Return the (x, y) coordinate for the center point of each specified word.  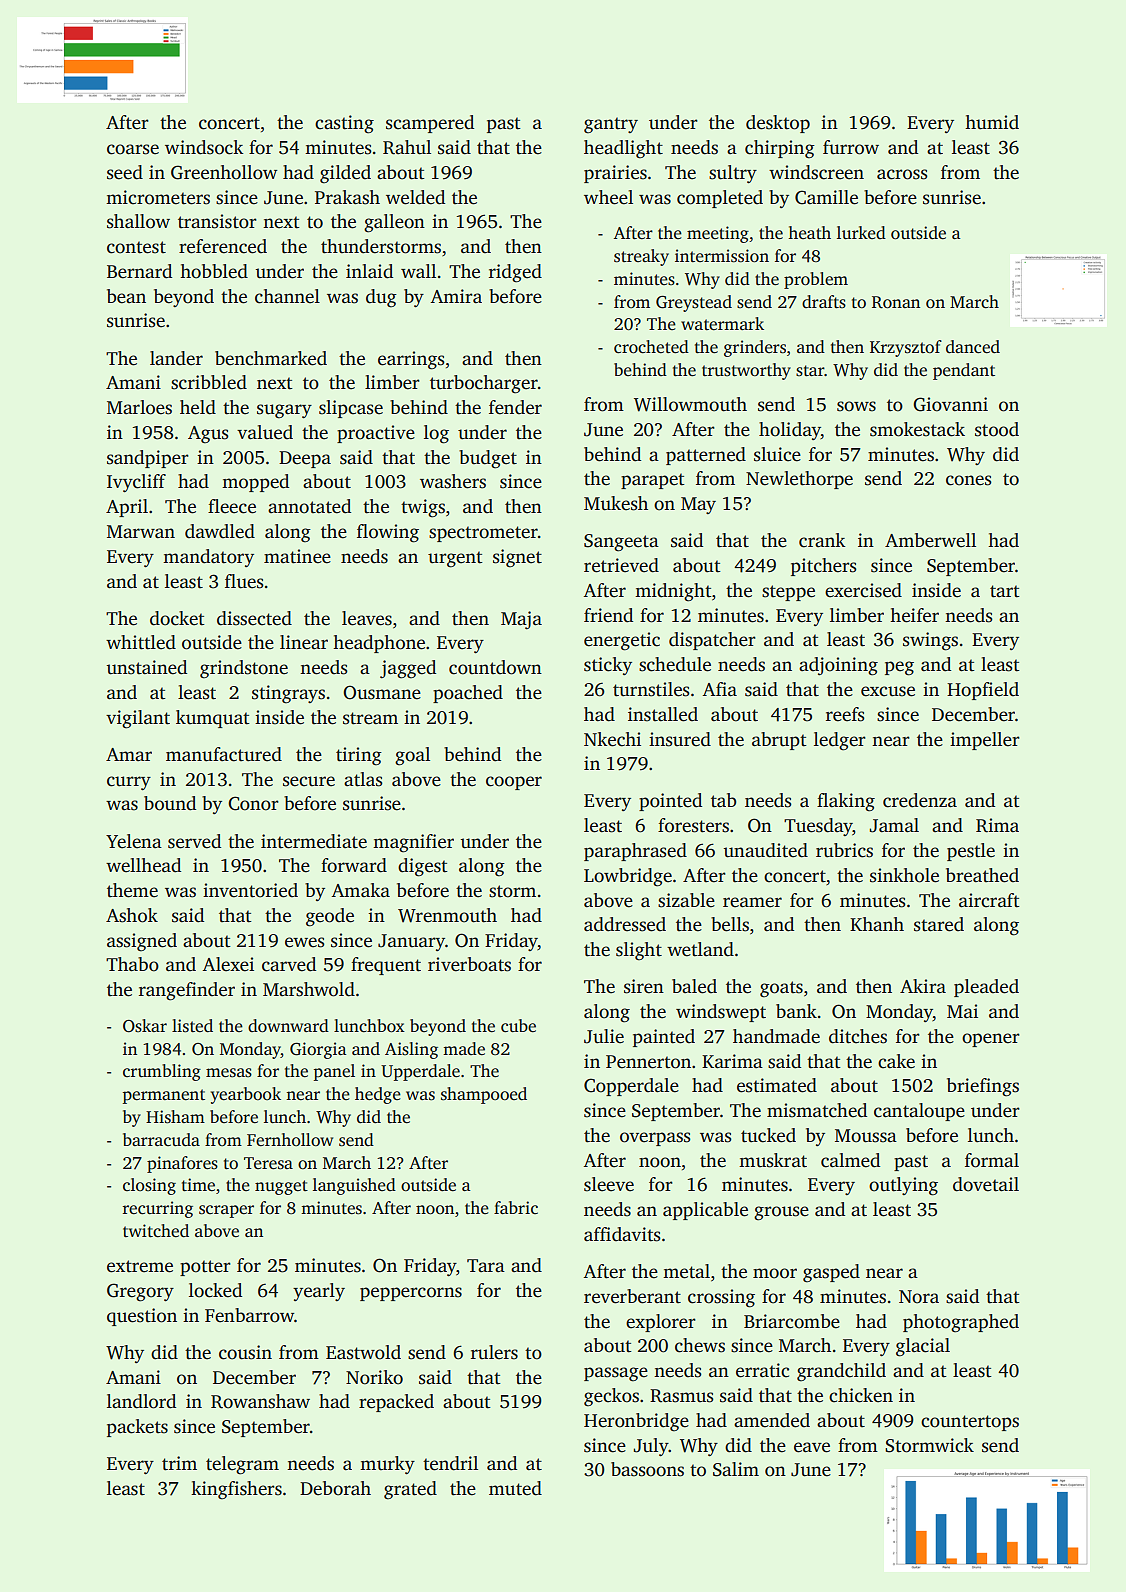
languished (354, 1186)
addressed (625, 924)
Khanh (877, 924)
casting (344, 124)
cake (896, 1061)
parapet (653, 481)
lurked (861, 233)
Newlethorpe (799, 480)
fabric (516, 1207)
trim (179, 1463)
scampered (430, 124)
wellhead (143, 865)
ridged (515, 273)
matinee (297, 556)
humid (992, 122)
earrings (411, 360)
